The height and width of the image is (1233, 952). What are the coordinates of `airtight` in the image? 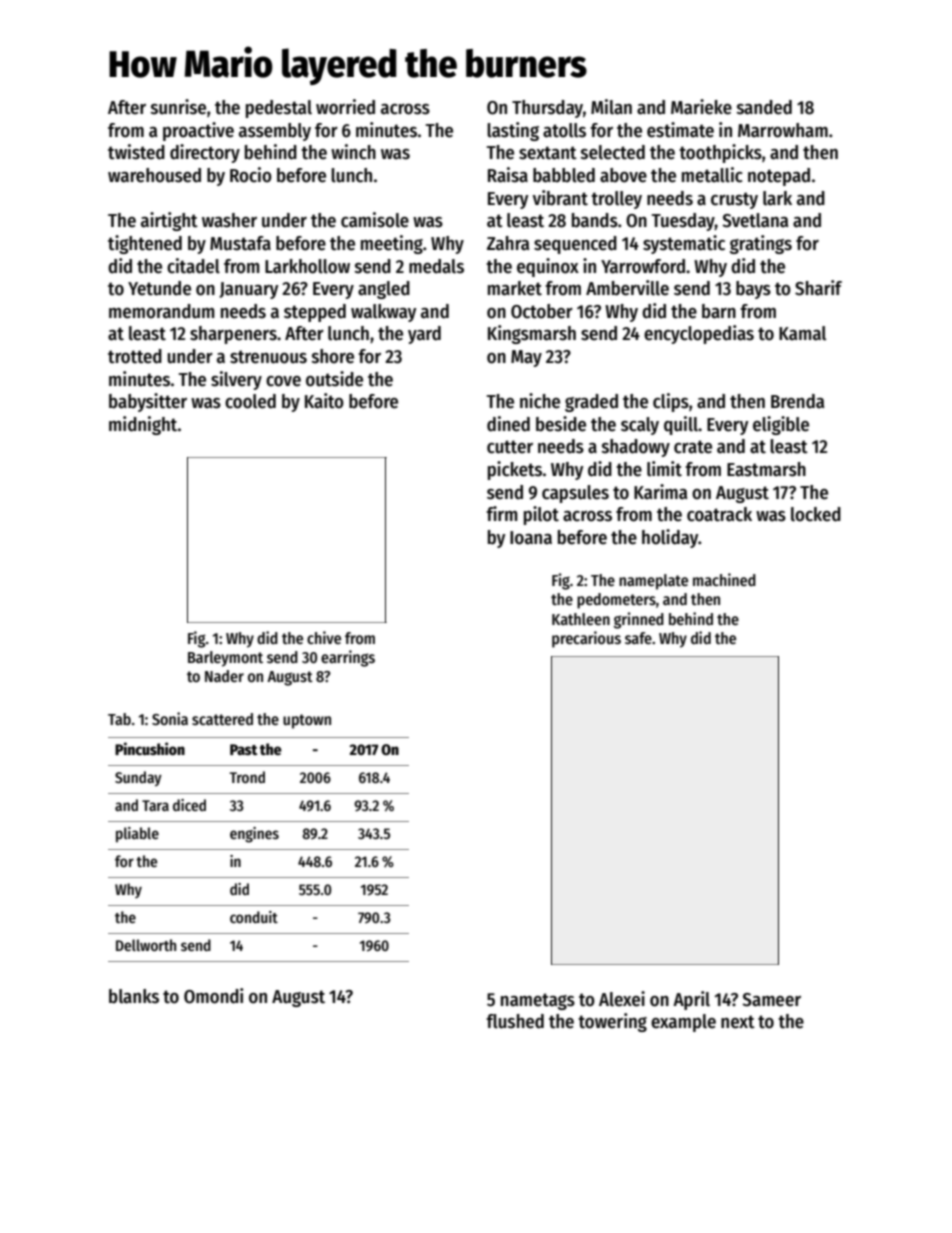 It's located at (169, 221).
